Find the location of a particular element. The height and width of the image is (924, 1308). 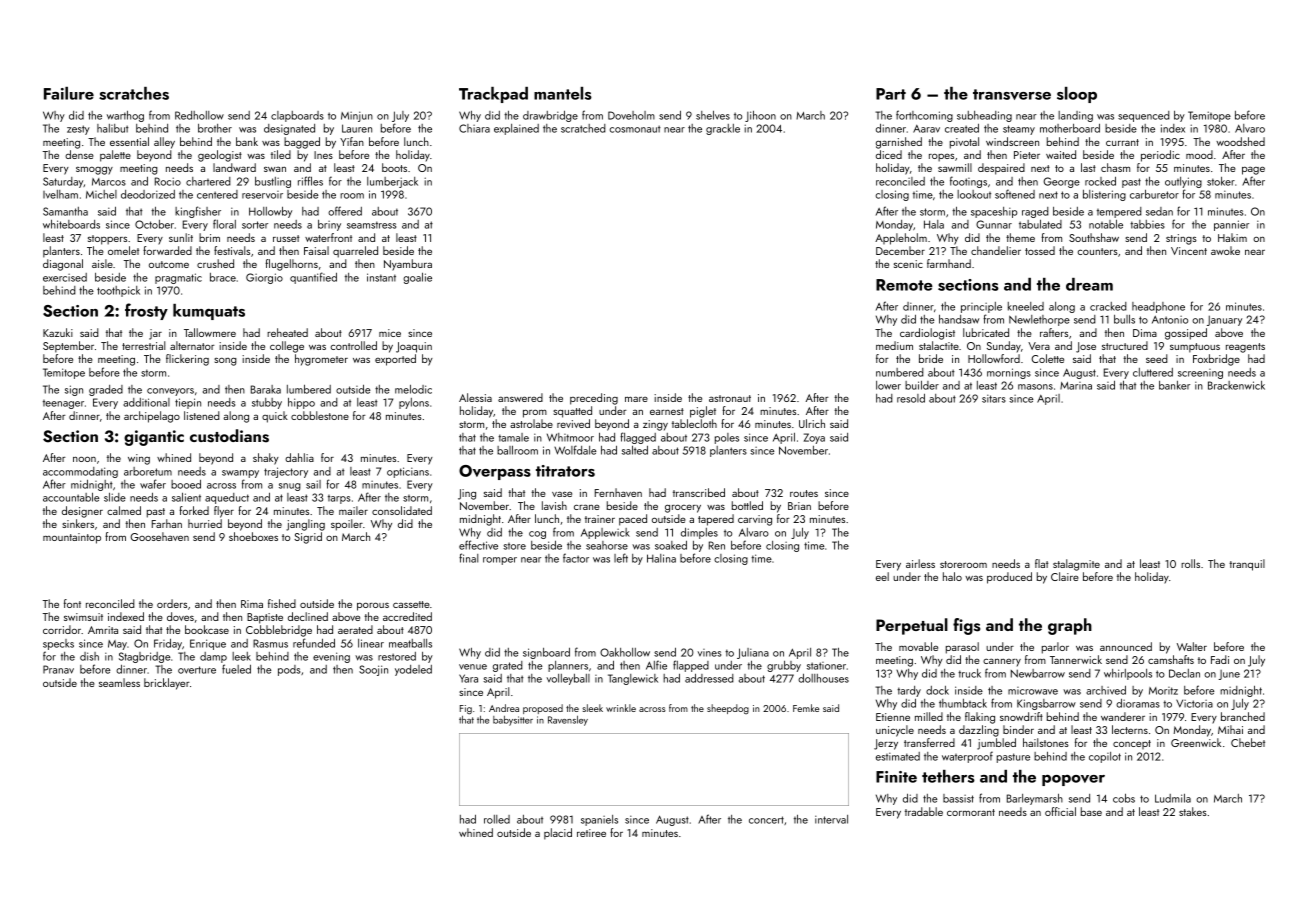

woodshed is located at coordinates (1240, 141).
